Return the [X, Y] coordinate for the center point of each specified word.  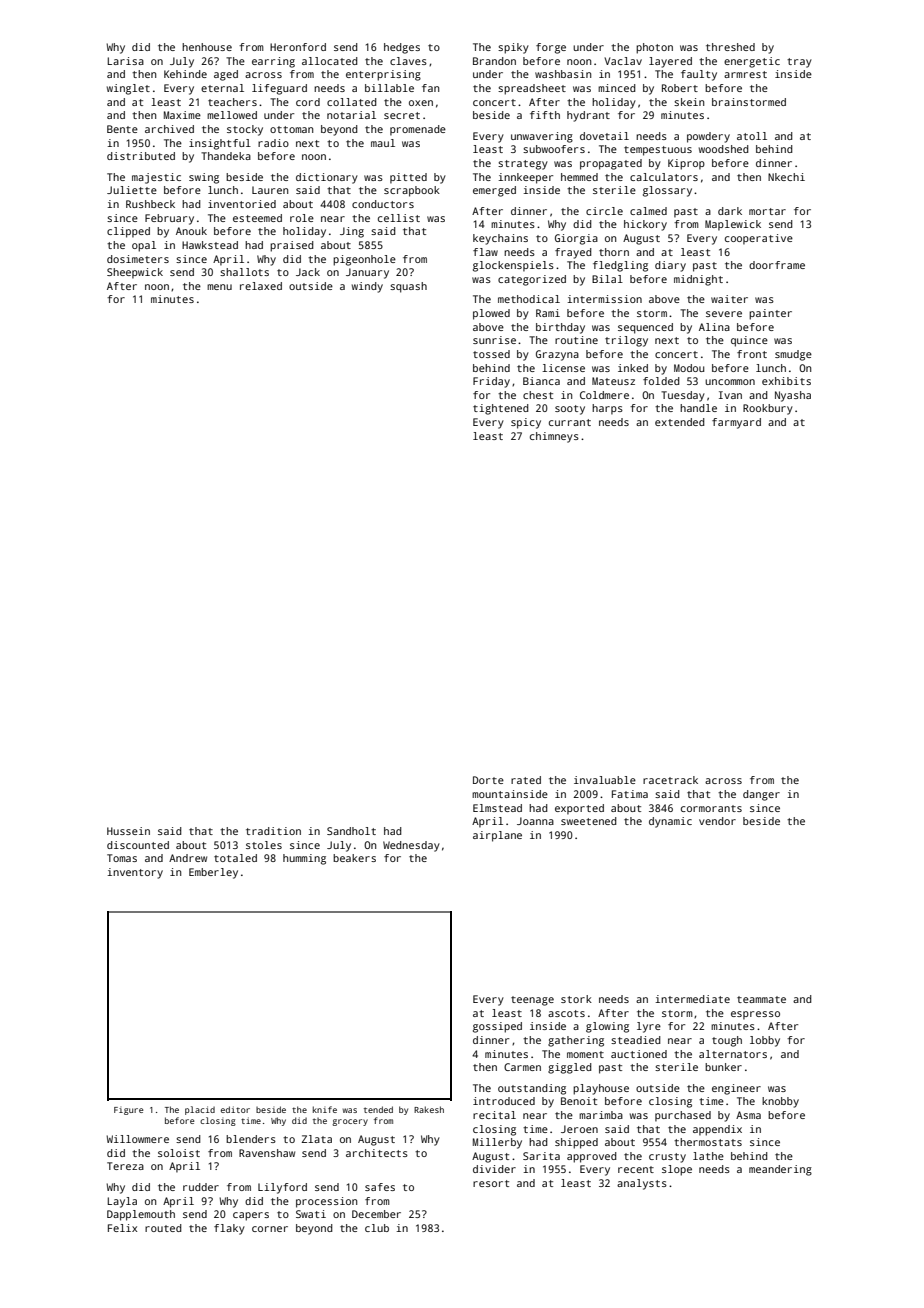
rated [526, 780]
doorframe [777, 265]
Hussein [128, 831]
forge [551, 48]
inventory [135, 873]
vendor [717, 821]
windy [367, 287]
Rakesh [429, 1109]
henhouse [207, 47]
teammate [761, 999]
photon [654, 48]
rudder [201, 1187]
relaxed [261, 286]
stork [576, 999]
